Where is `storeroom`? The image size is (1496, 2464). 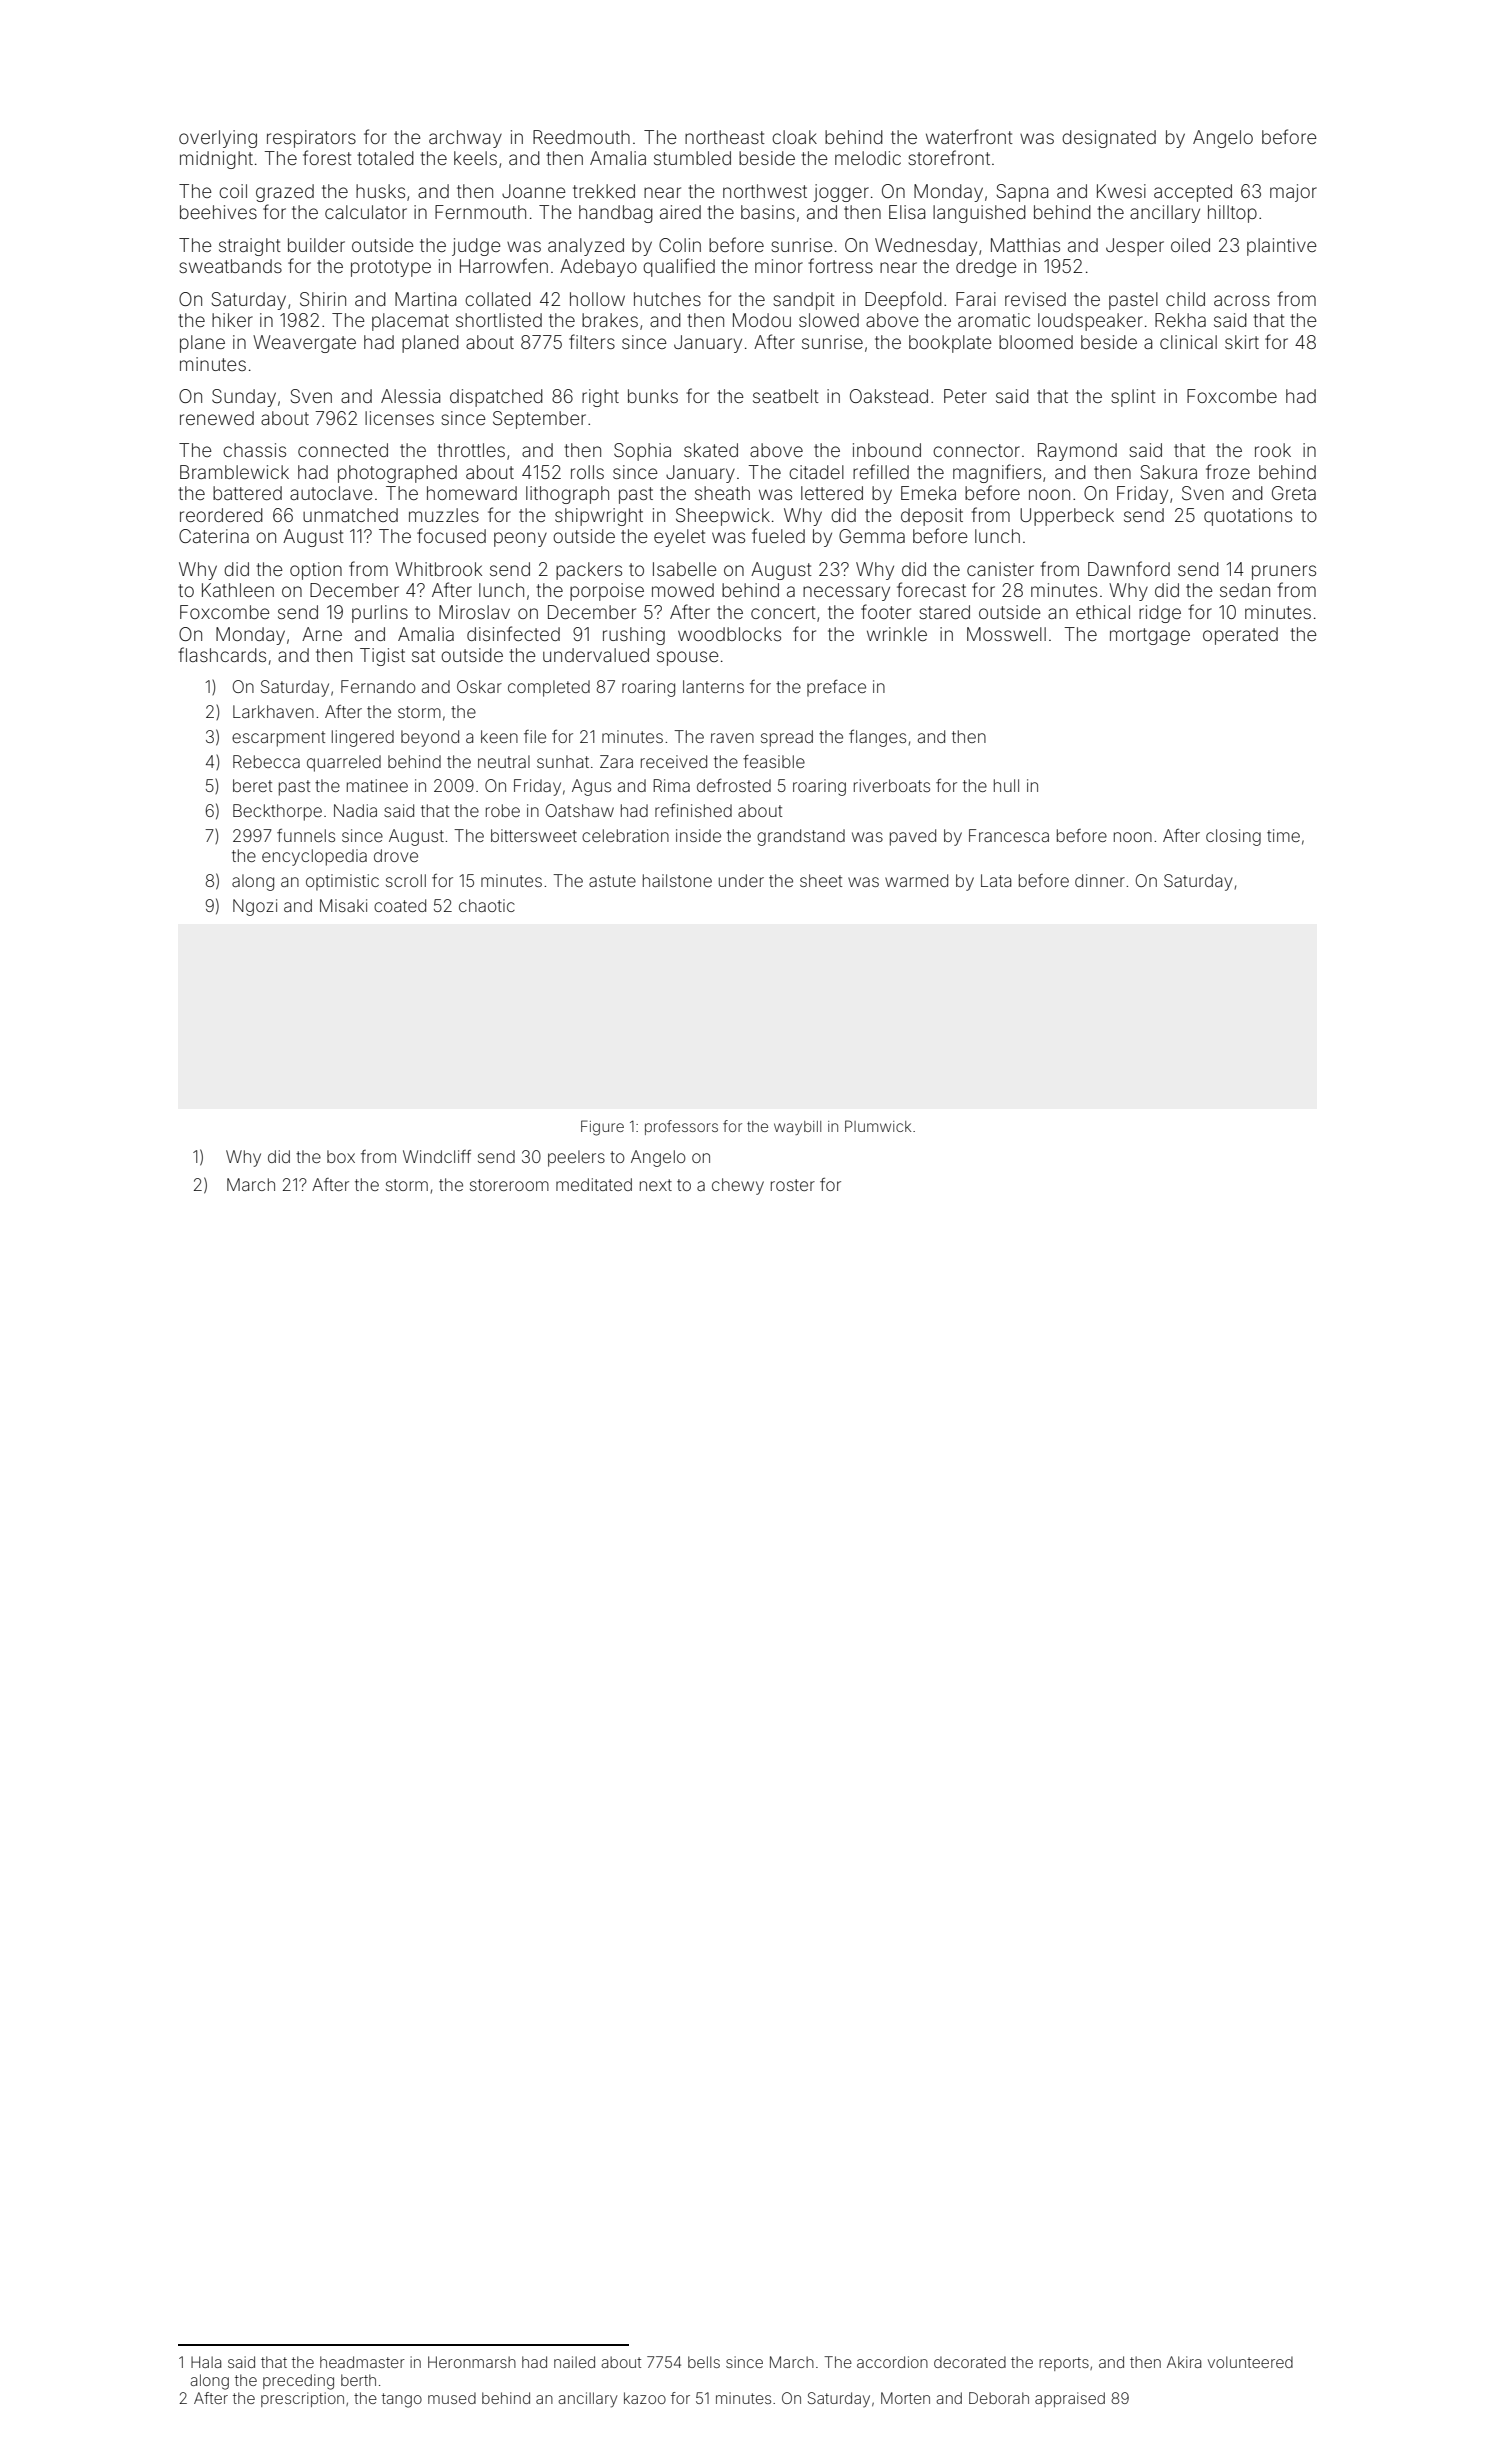 storeroom is located at coordinates (509, 1185).
